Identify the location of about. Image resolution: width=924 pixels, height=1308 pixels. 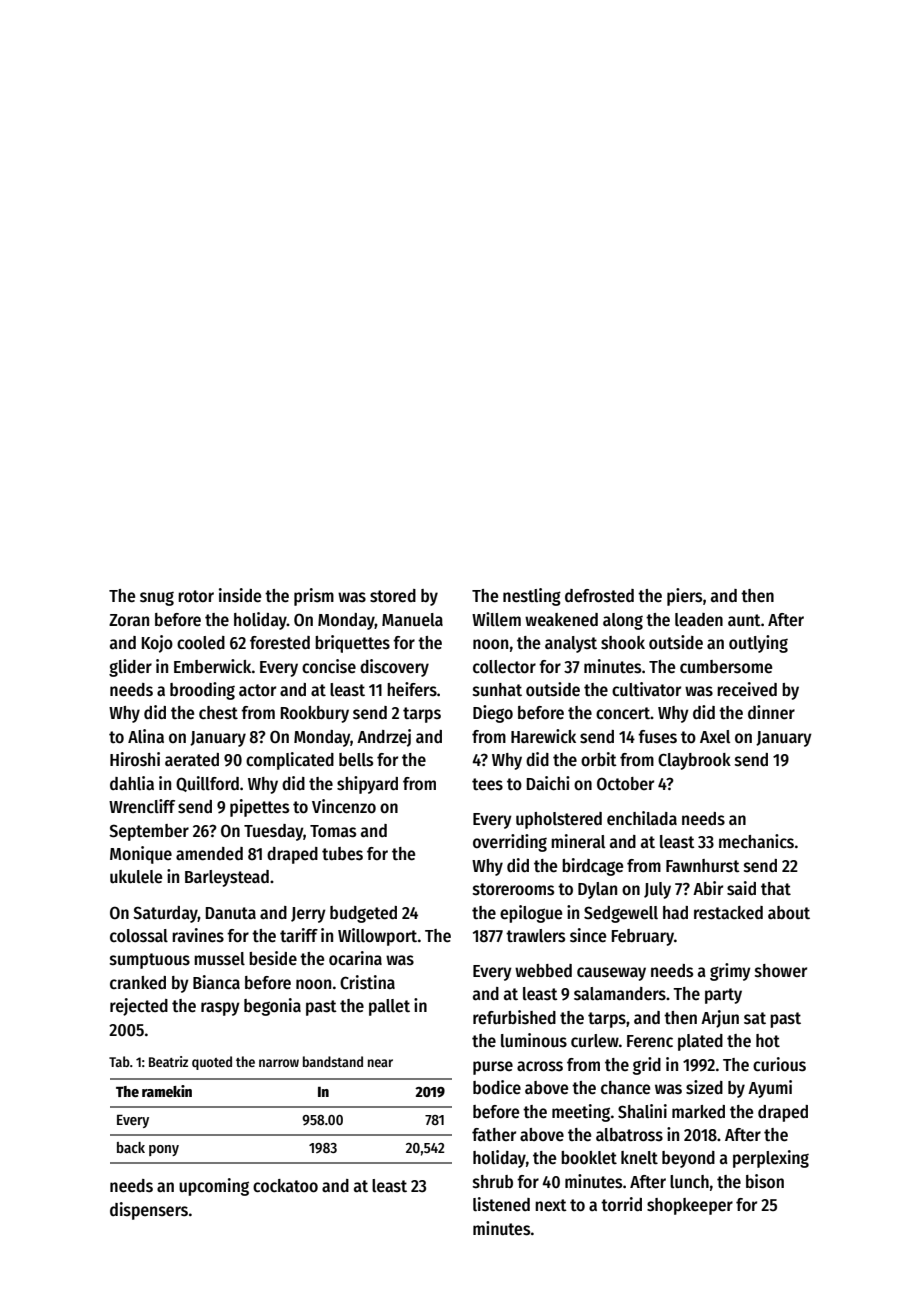
(789, 913).
